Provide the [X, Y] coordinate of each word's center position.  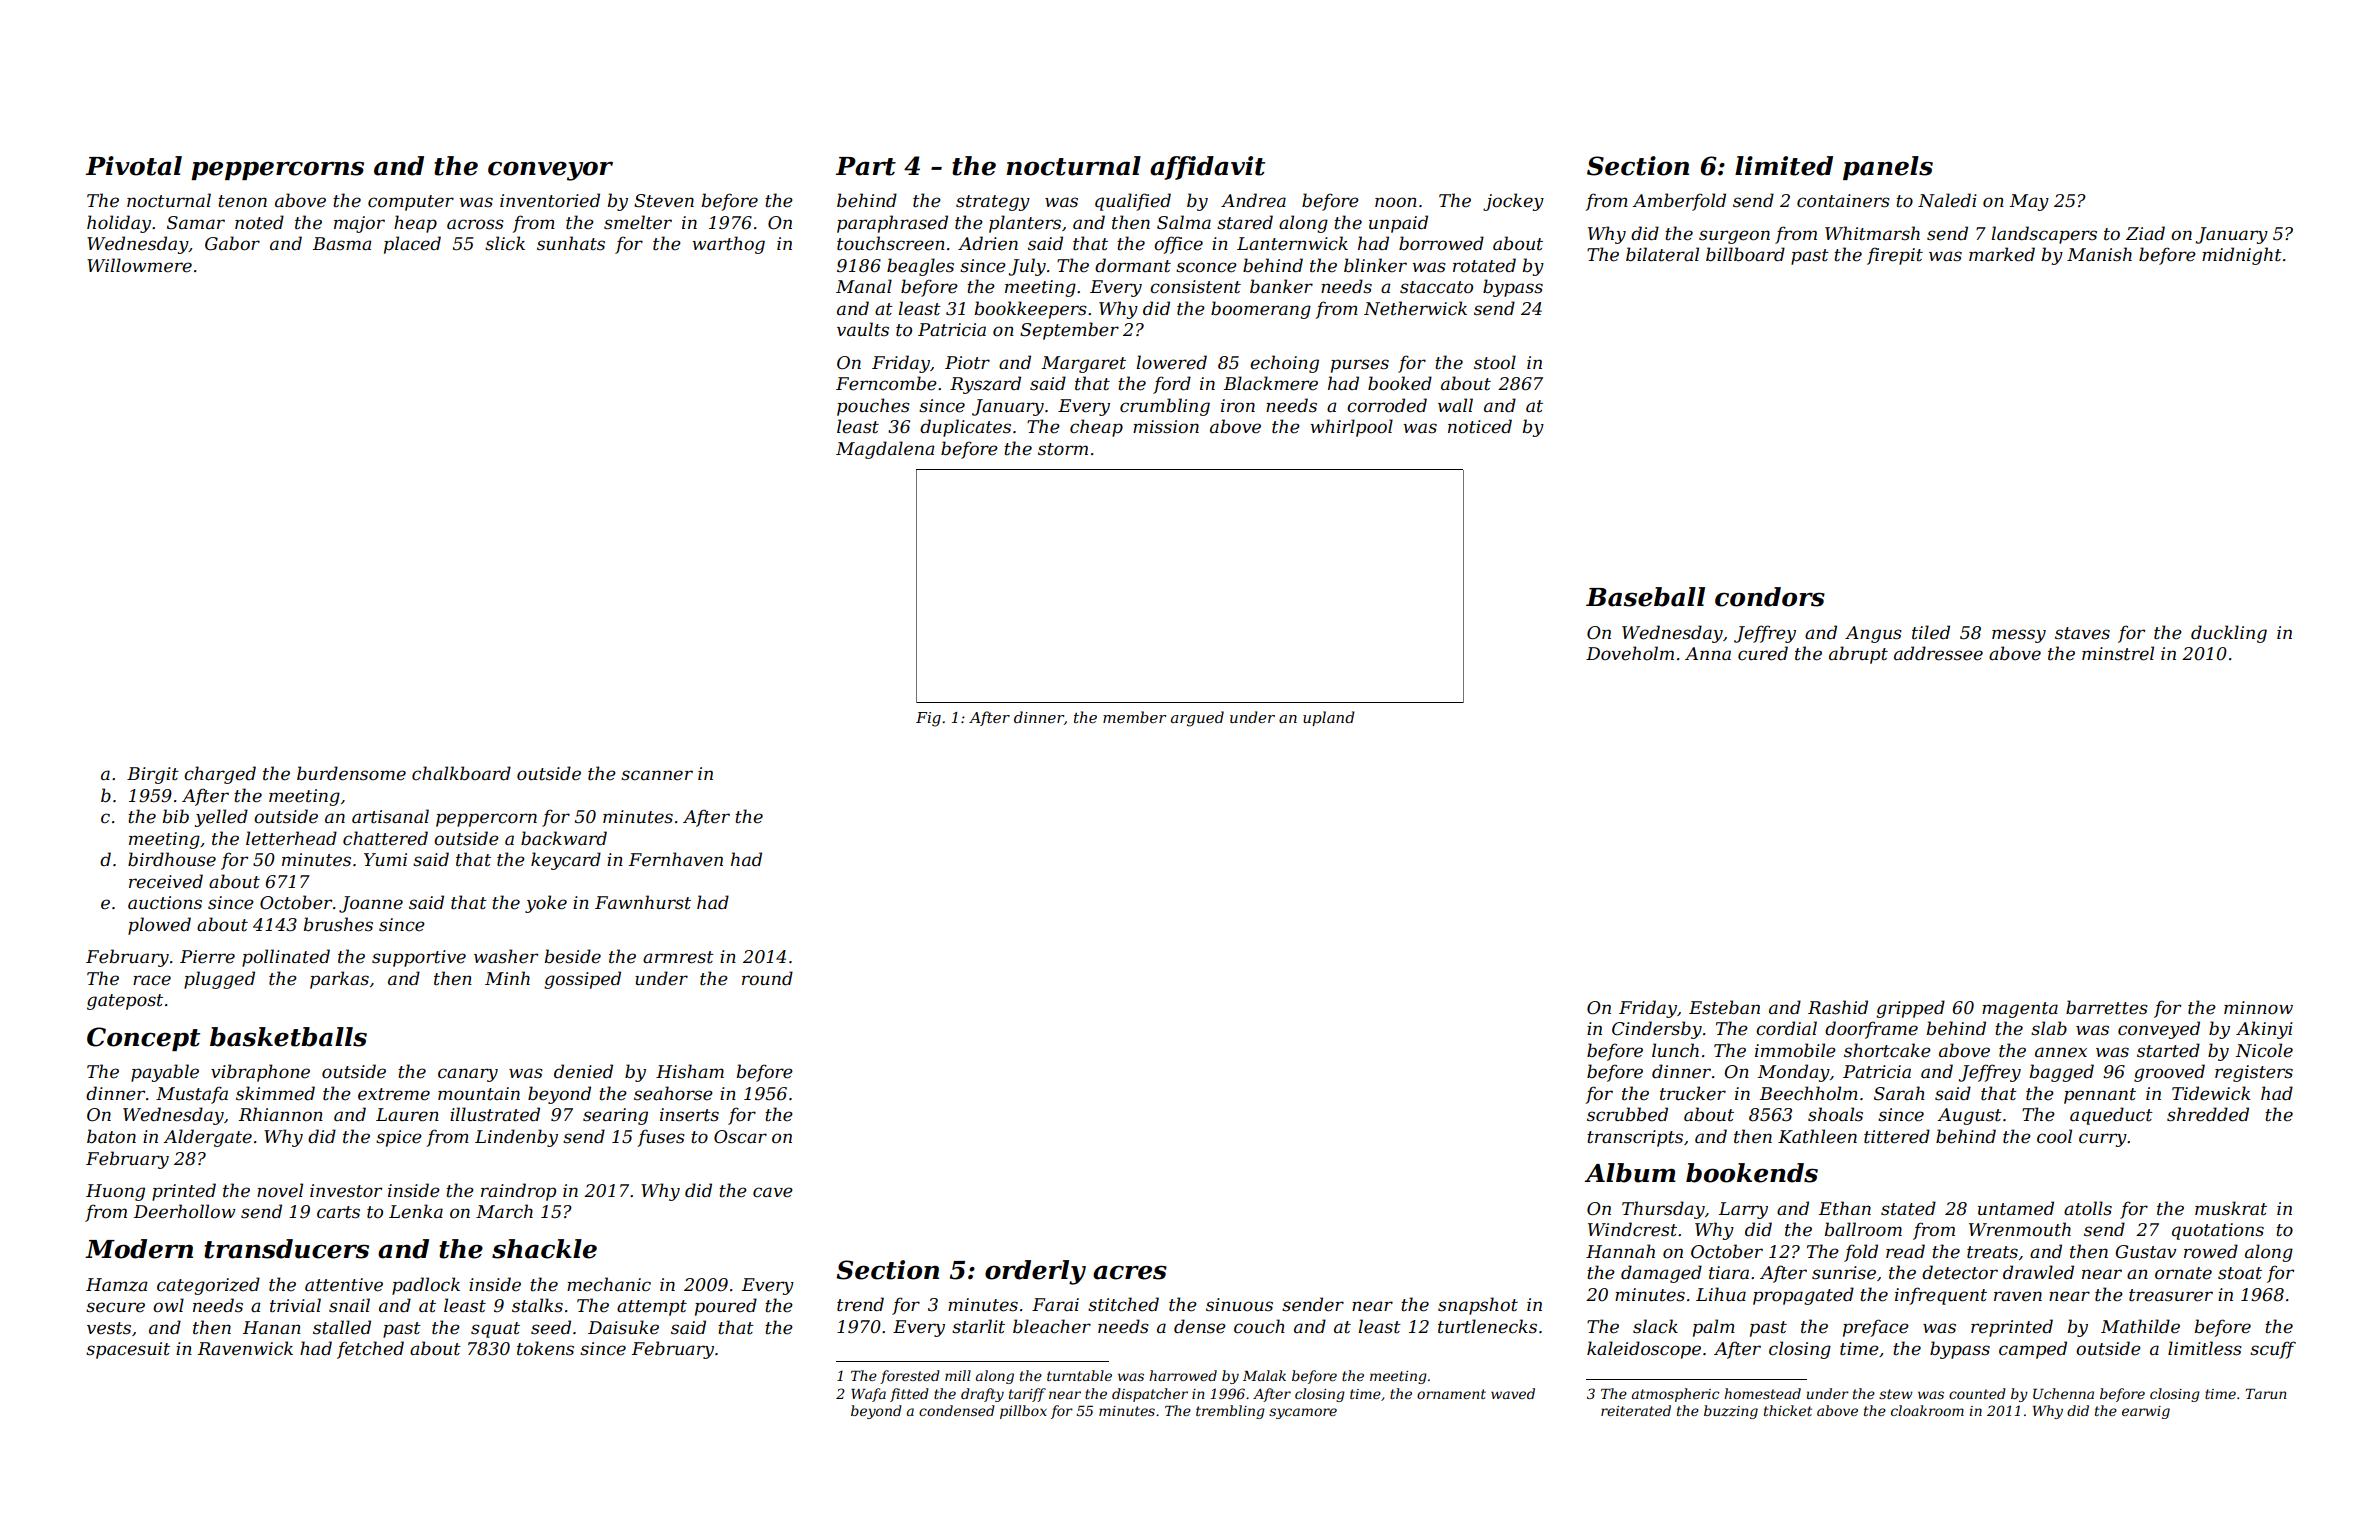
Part [866, 166]
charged [220, 775]
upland [1329, 718]
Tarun [2266, 1394]
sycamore [1303, 1413]
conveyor [550, 171]
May [2029, 202]
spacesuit [128, 1350]
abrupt [1858, 655]
